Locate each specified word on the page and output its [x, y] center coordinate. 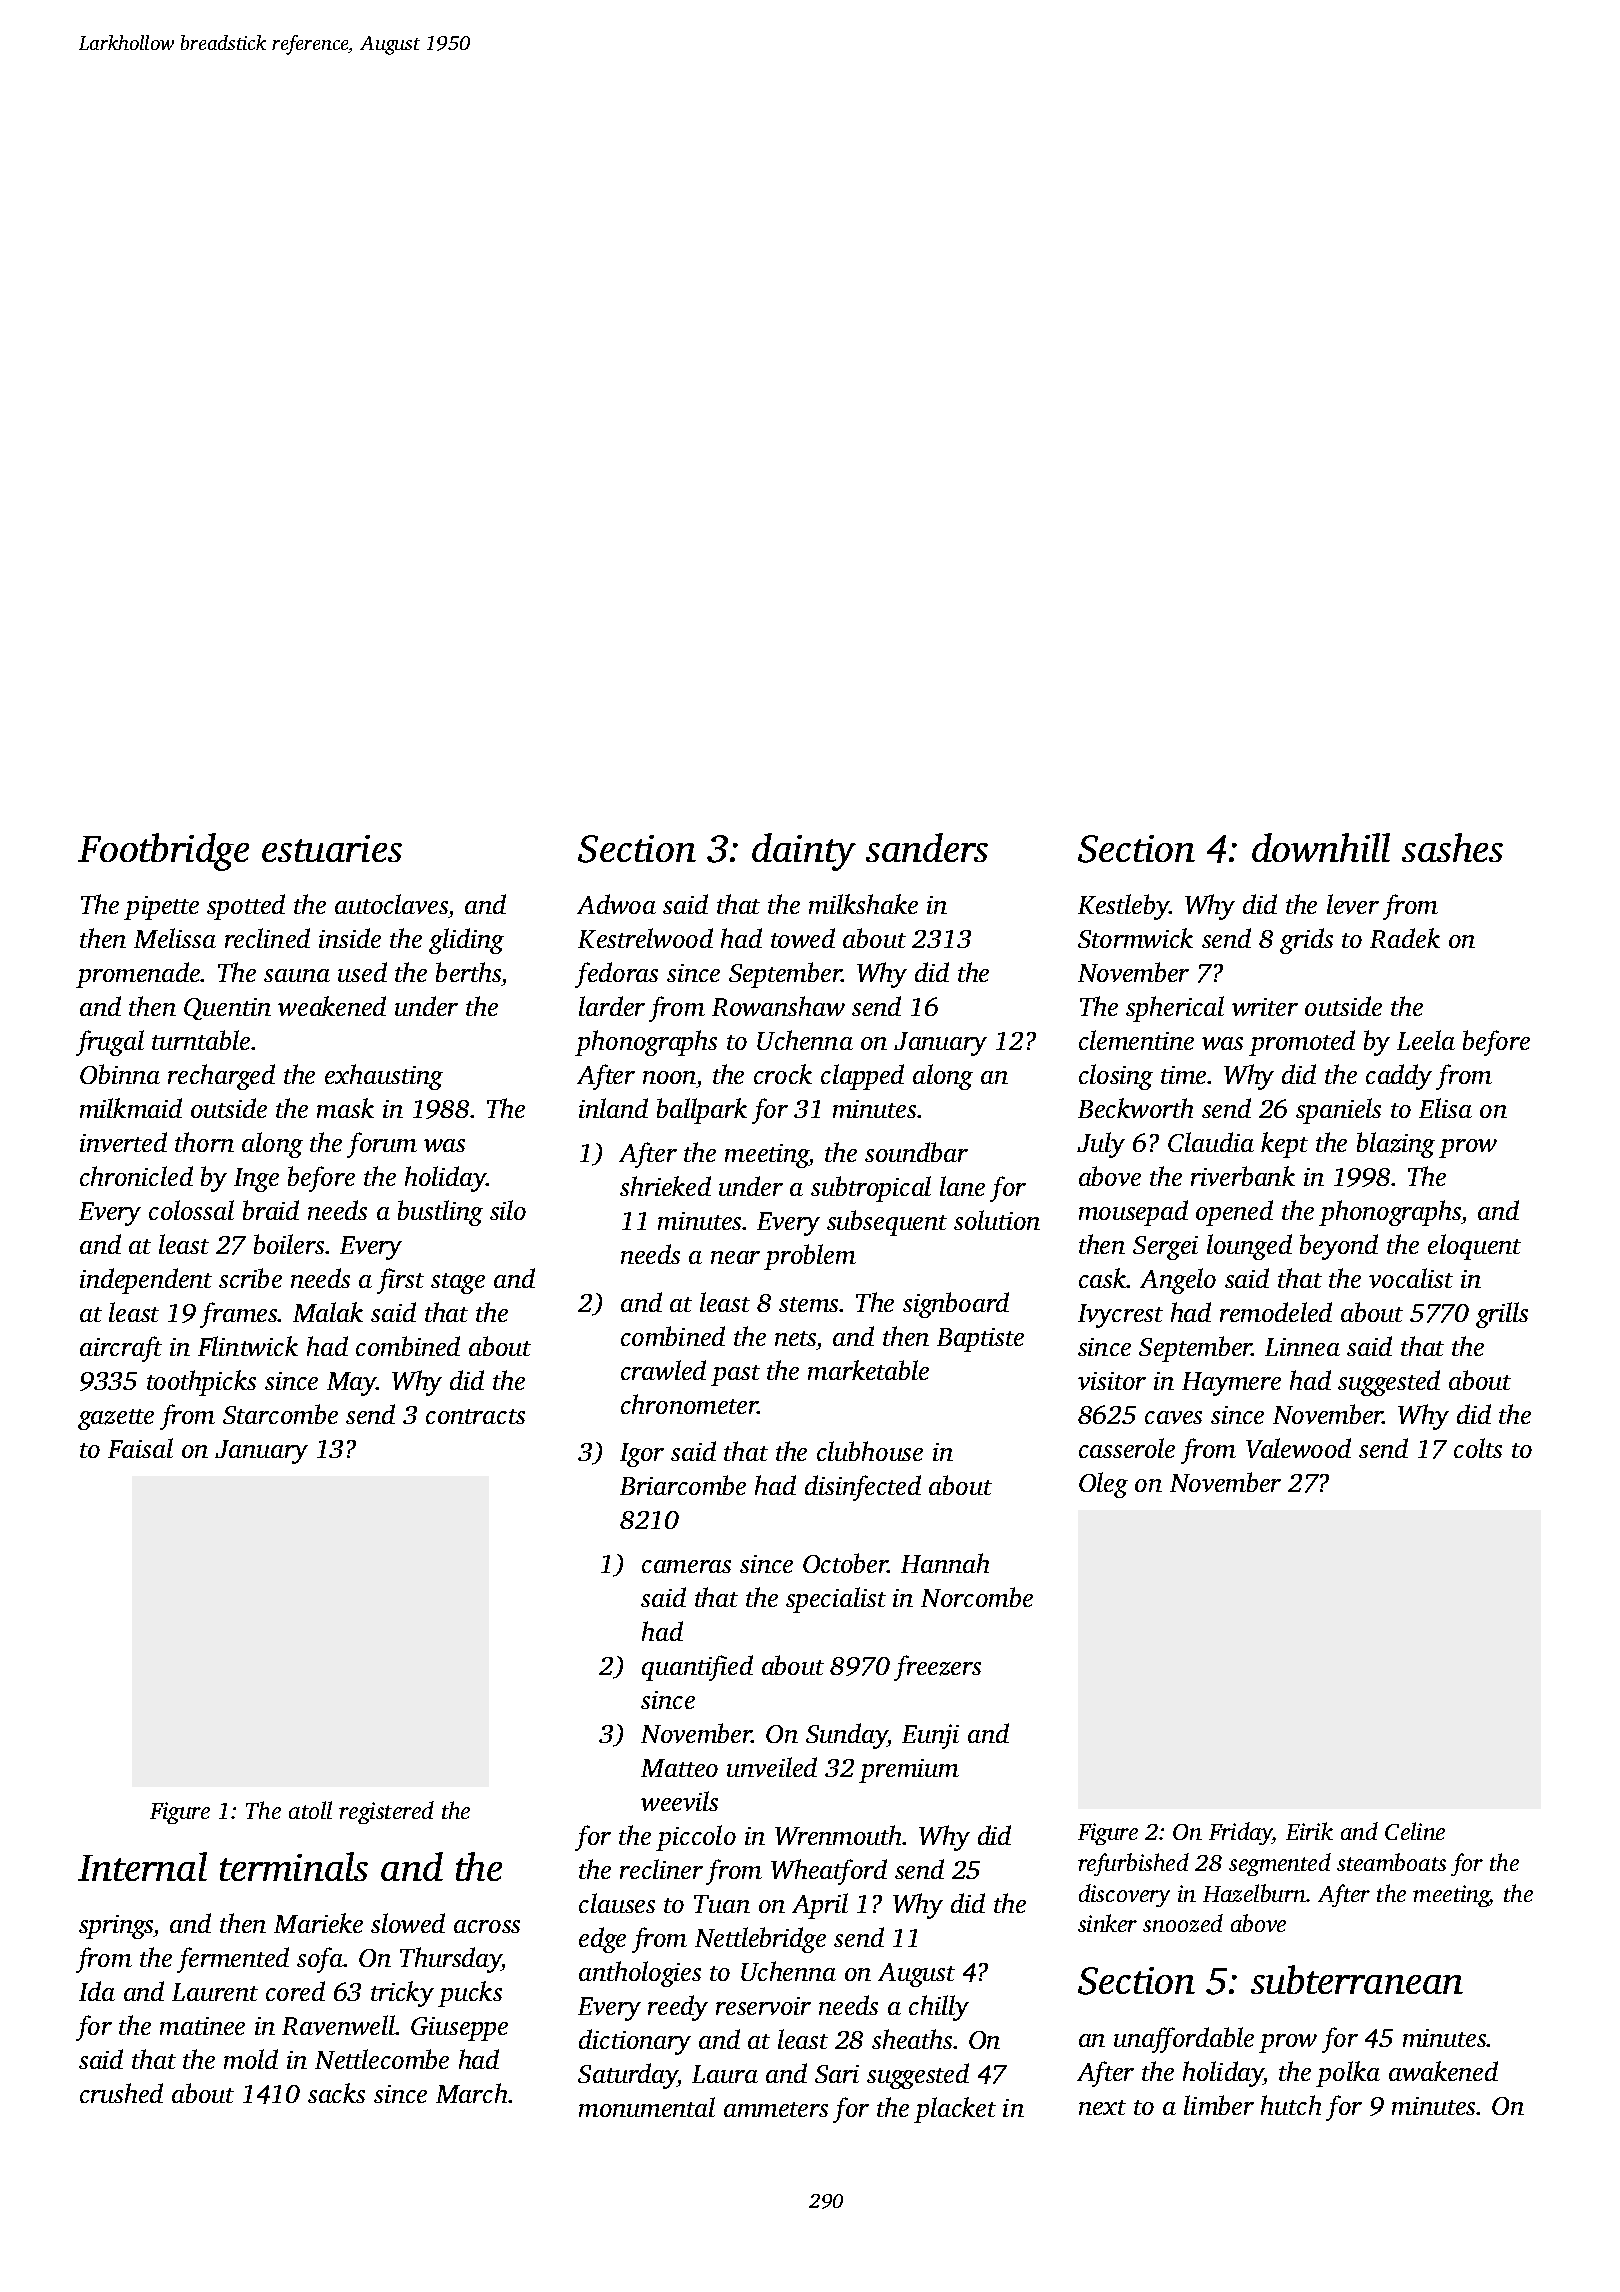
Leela [1426, 1040]
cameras [686, 1566]
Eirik [1309, 1831]
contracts [475, 1416]
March [471, 2093]
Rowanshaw [778, 1006]
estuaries [332, 848]
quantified [697, 1668]
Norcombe [977, 1597]
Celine [1415, 1831]
